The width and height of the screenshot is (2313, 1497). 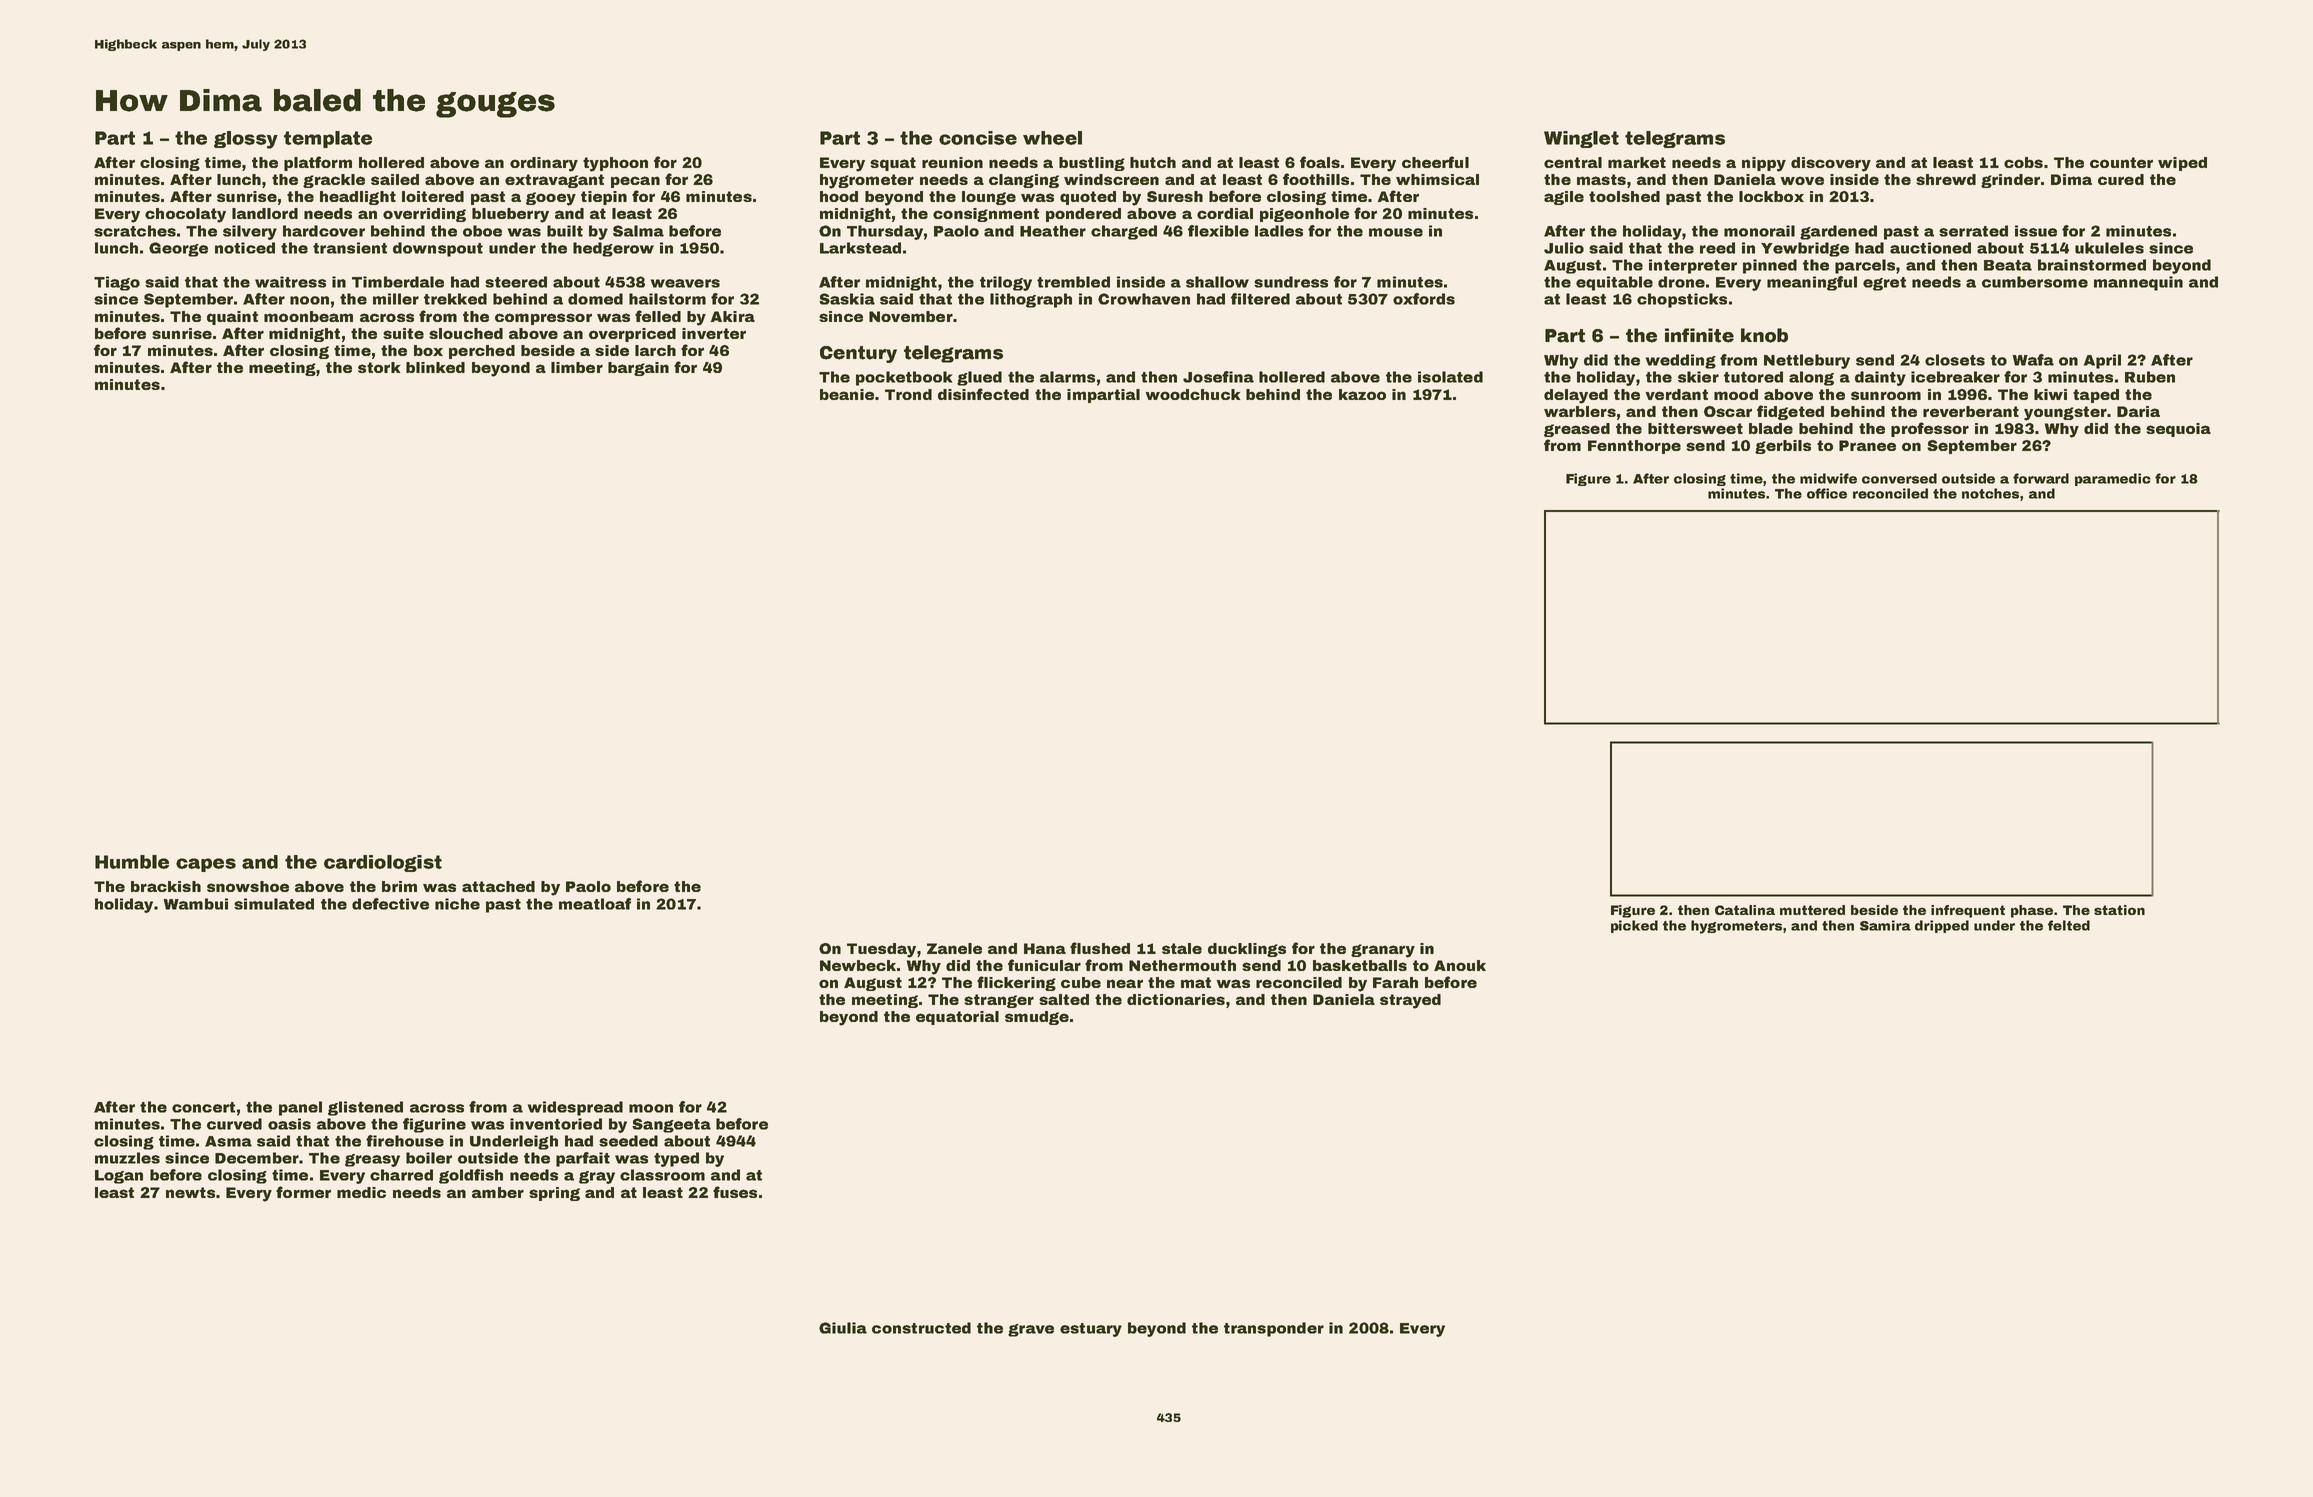 I want to click on cobs, so click(x=2023, y=162).
